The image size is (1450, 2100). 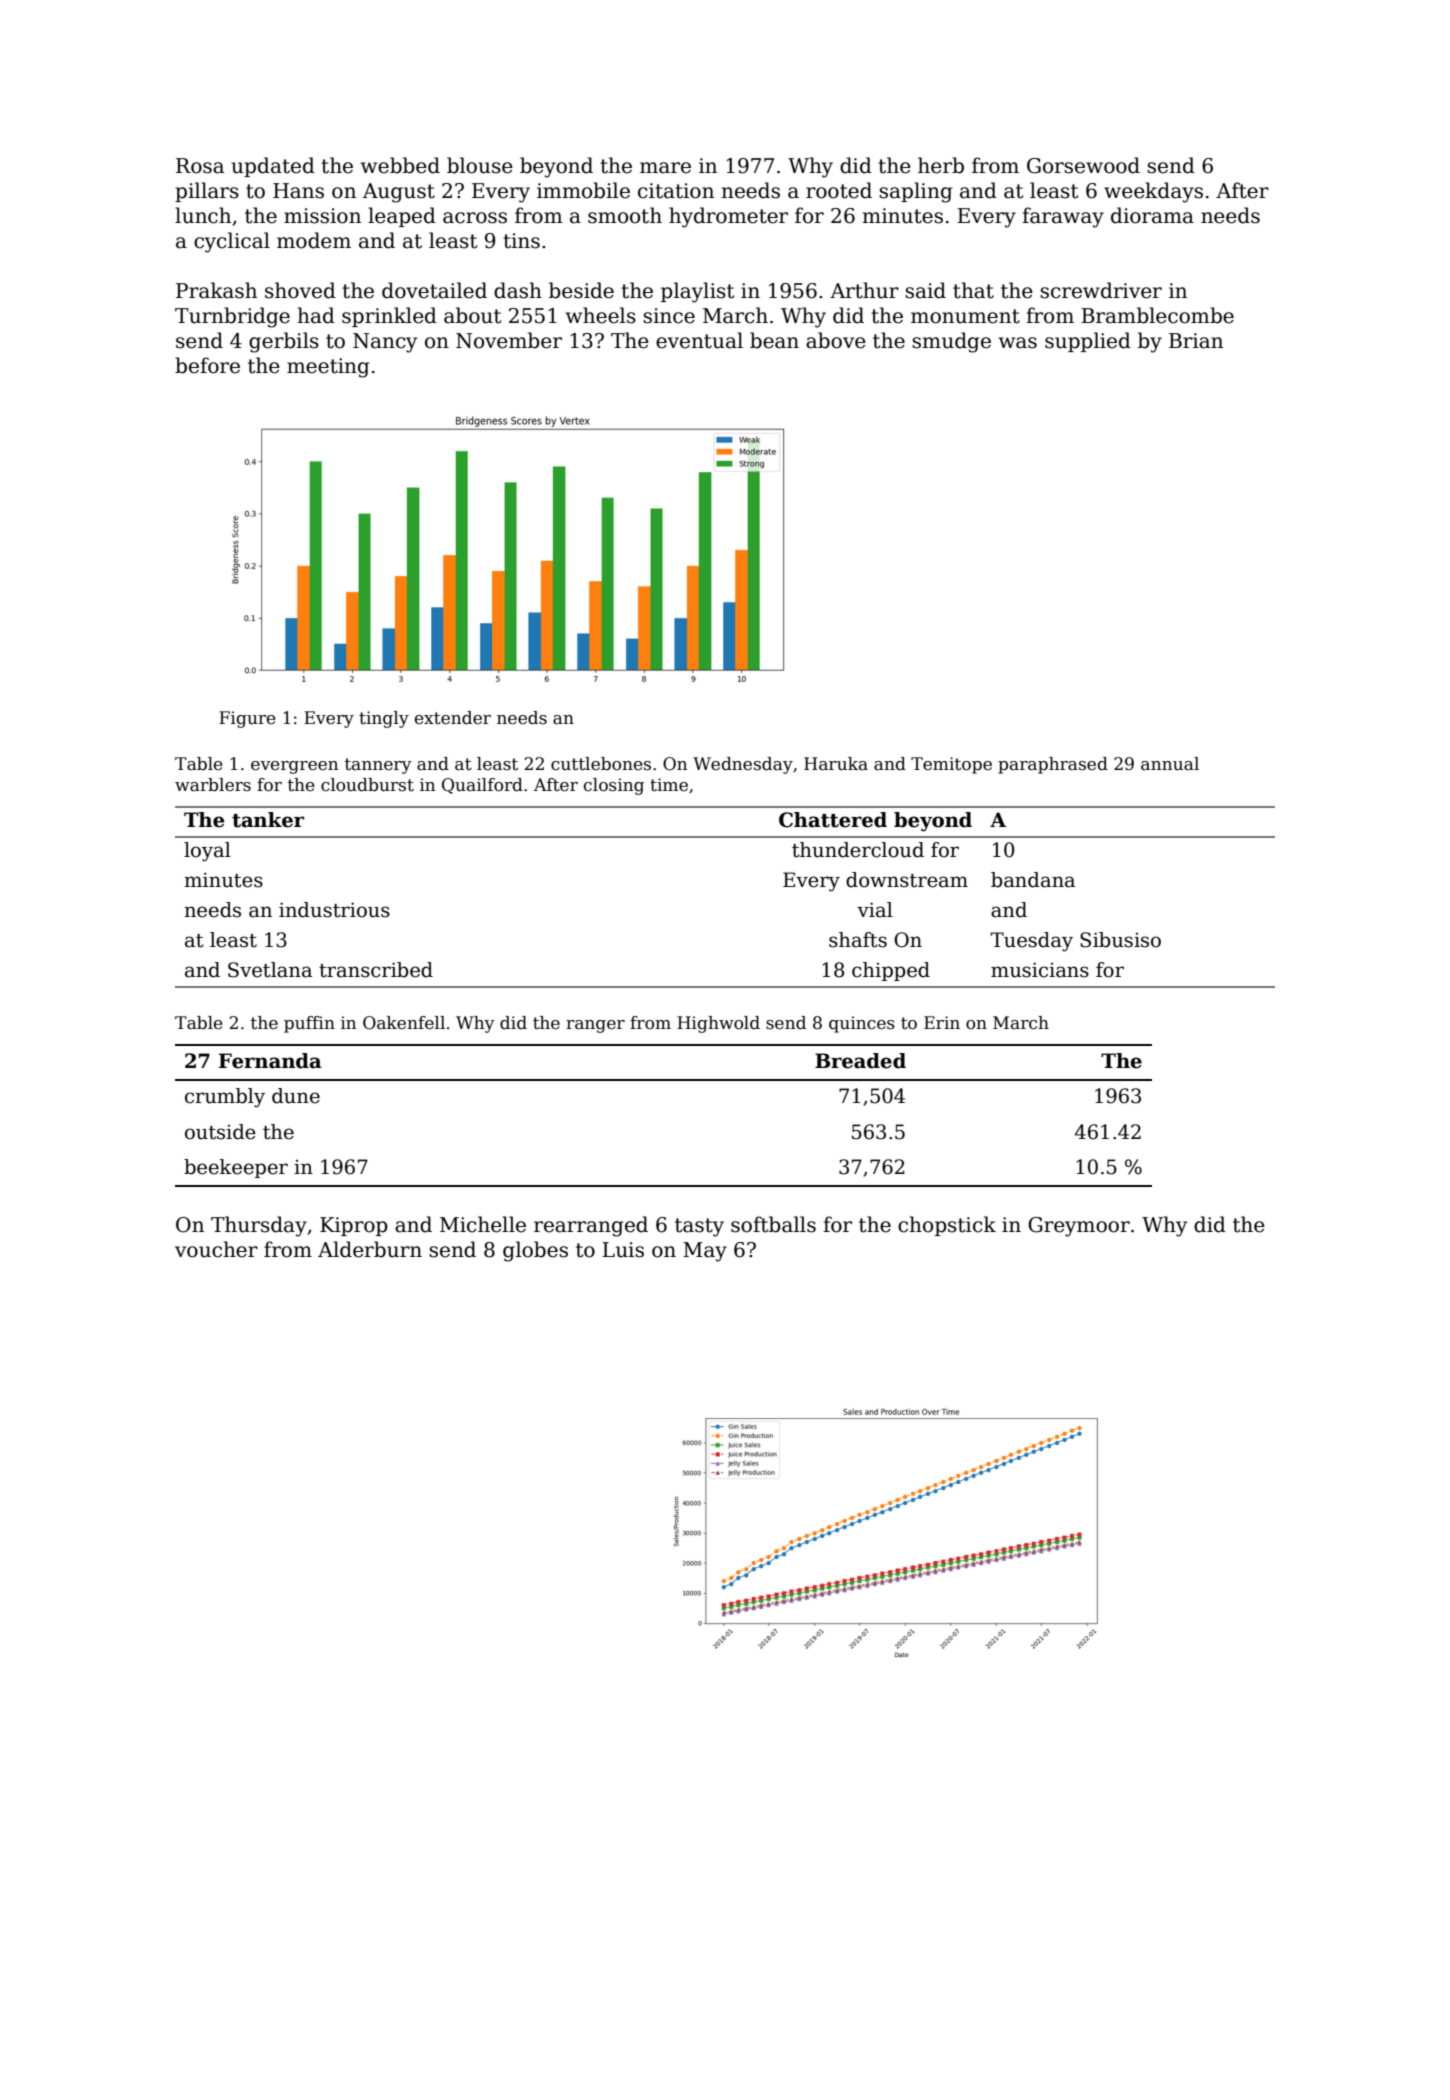 I want to click on voucher, so click(x=216, y=1249).
